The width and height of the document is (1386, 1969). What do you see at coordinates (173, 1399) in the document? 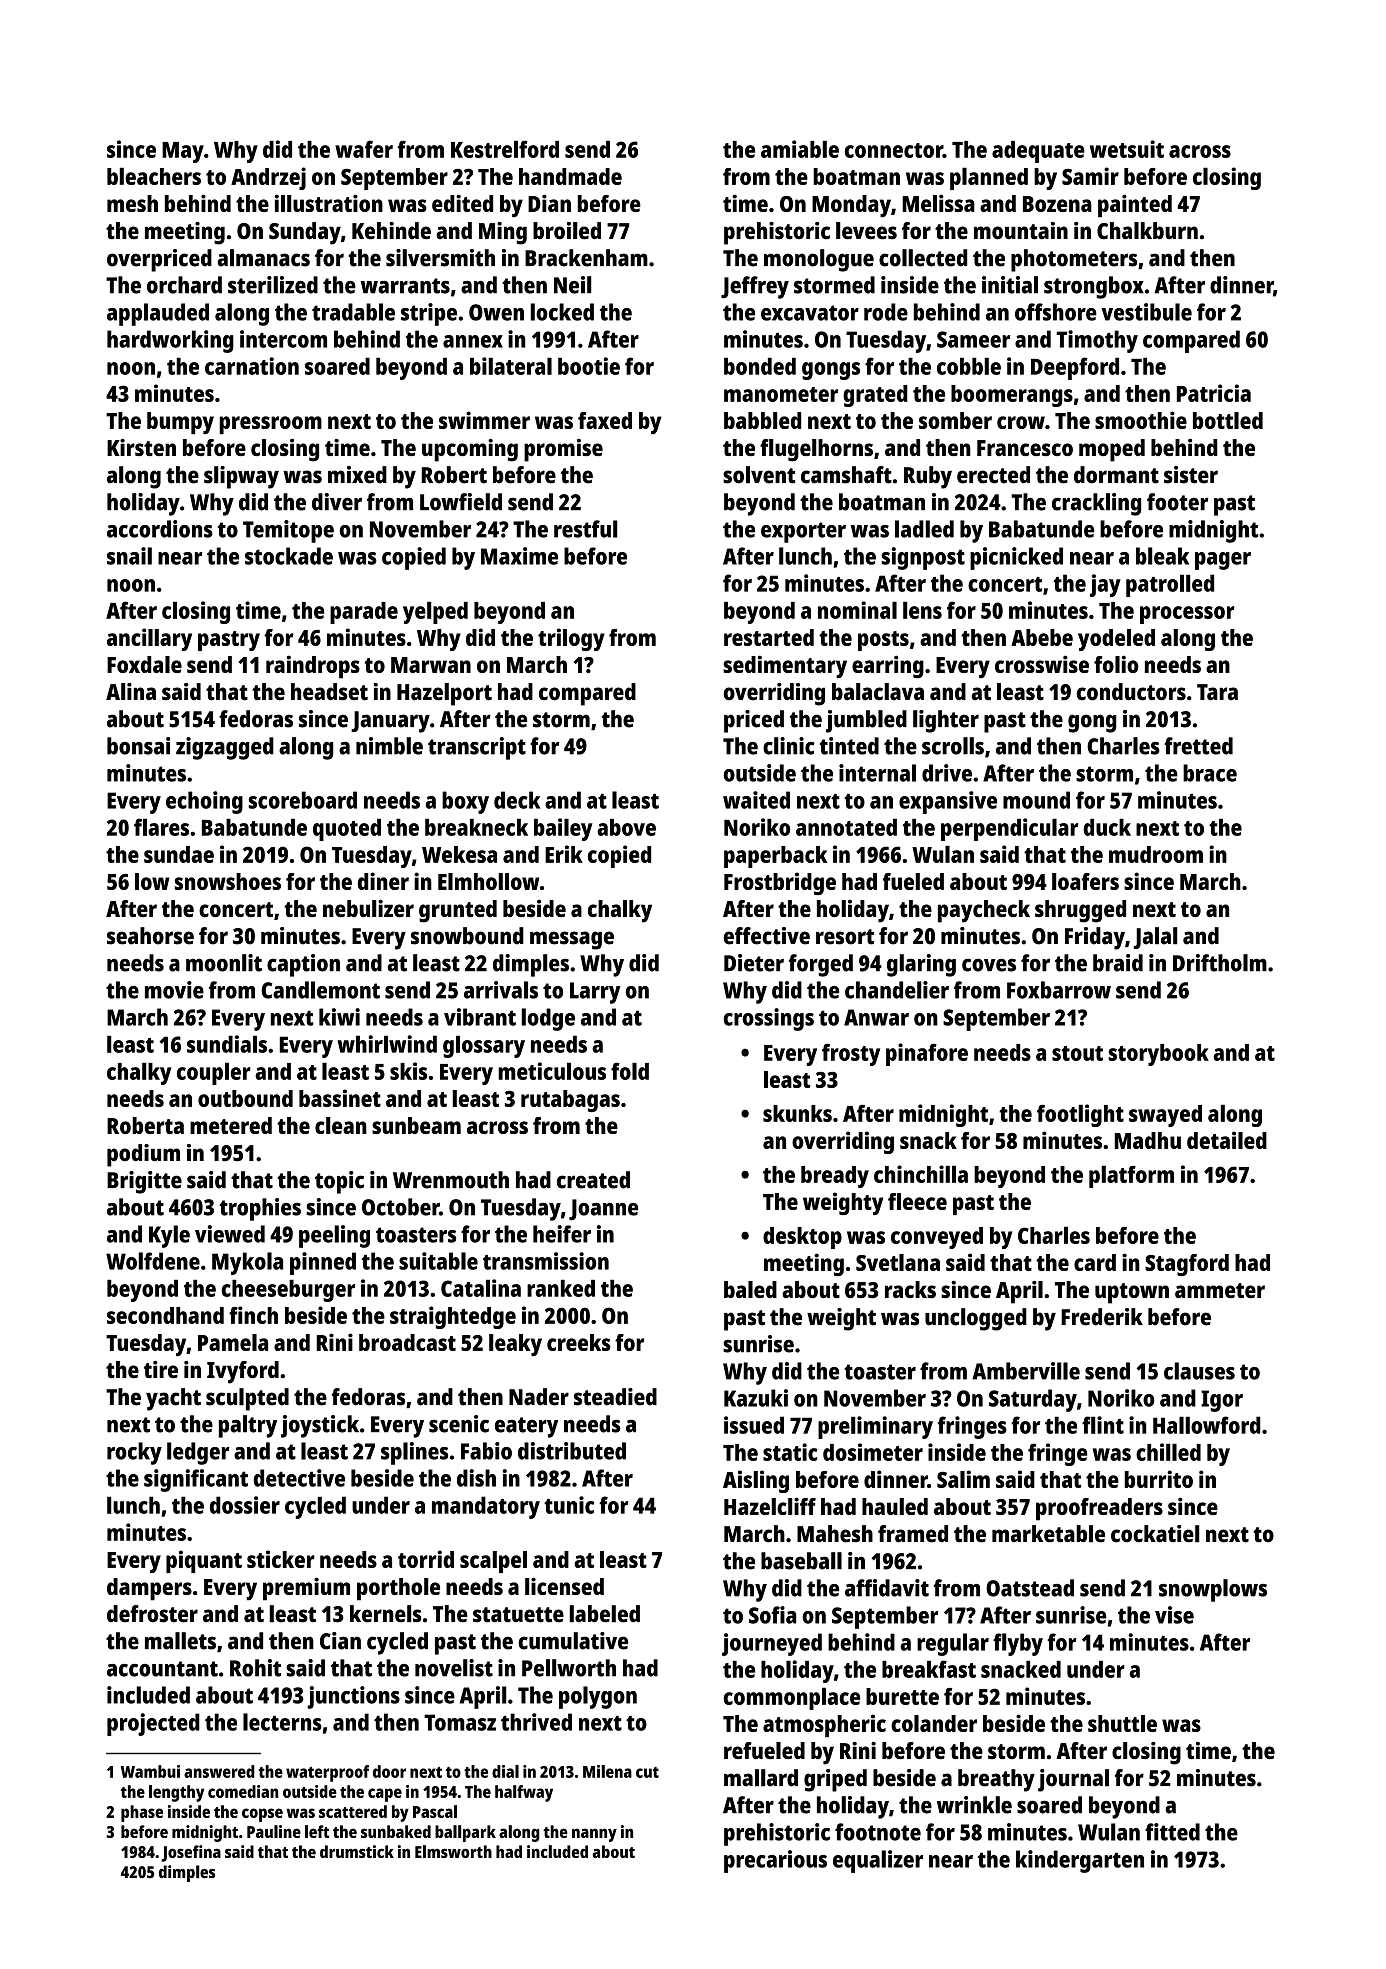
I see `yacht` at bounding box center [173, 1399].
